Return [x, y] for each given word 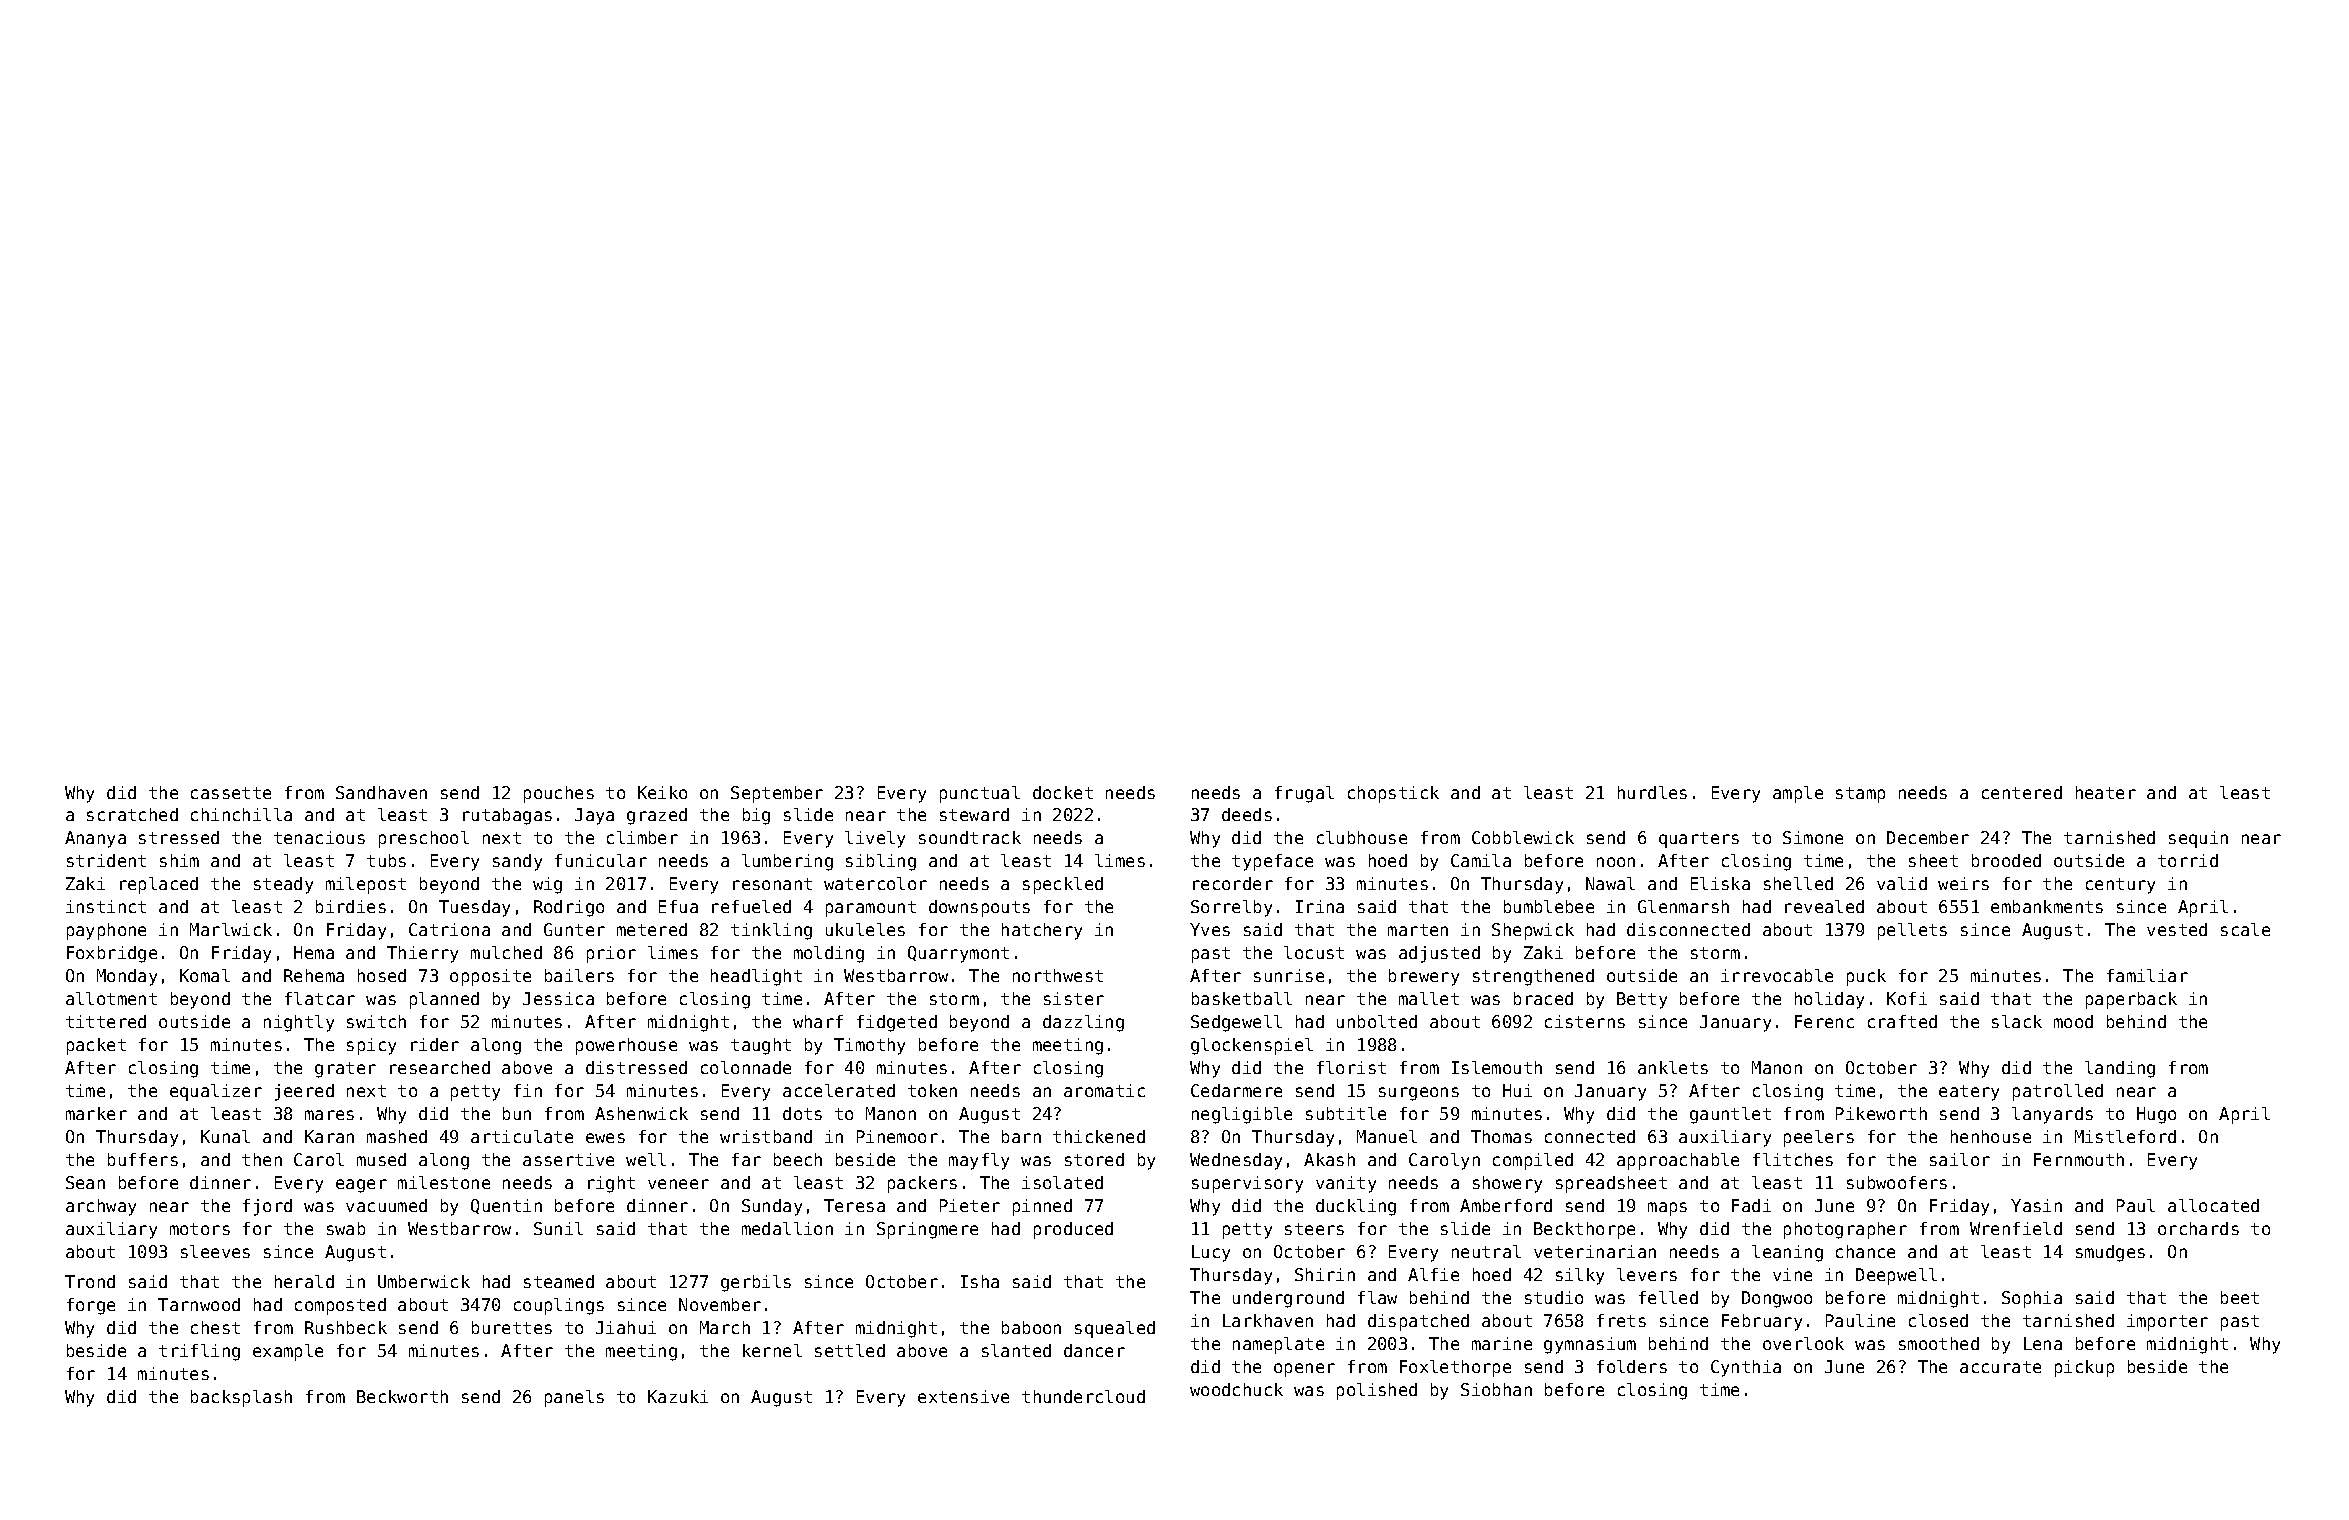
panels [574, 1398]
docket [1063, 792]
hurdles [1652, 792]
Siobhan [1496, 1389]
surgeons [1419, 1094]
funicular [601, 860]
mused [381, 1159]
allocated [2213, 1205]
